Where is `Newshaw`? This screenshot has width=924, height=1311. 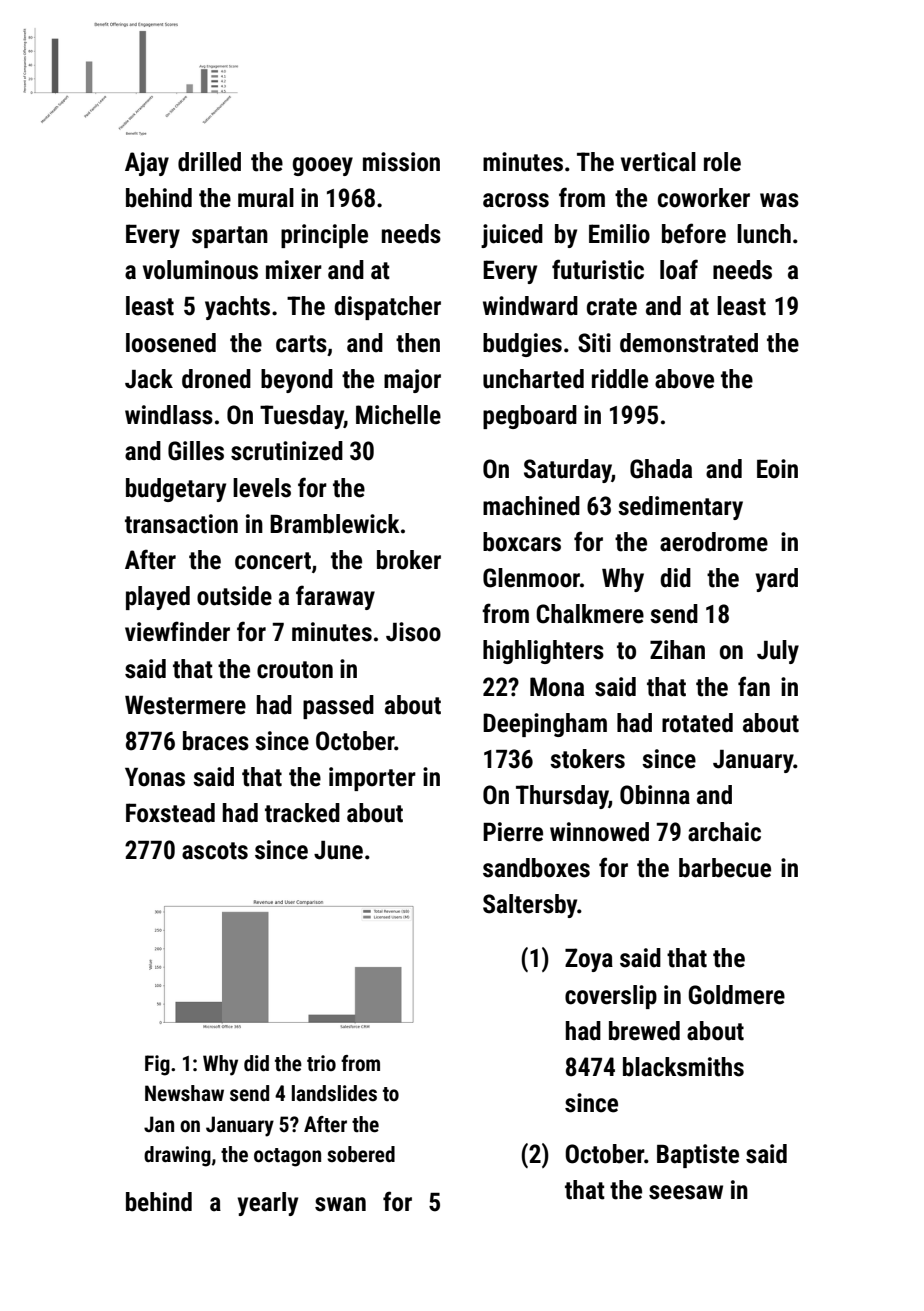 Newshaw is located at coordinates (184, 1093).
